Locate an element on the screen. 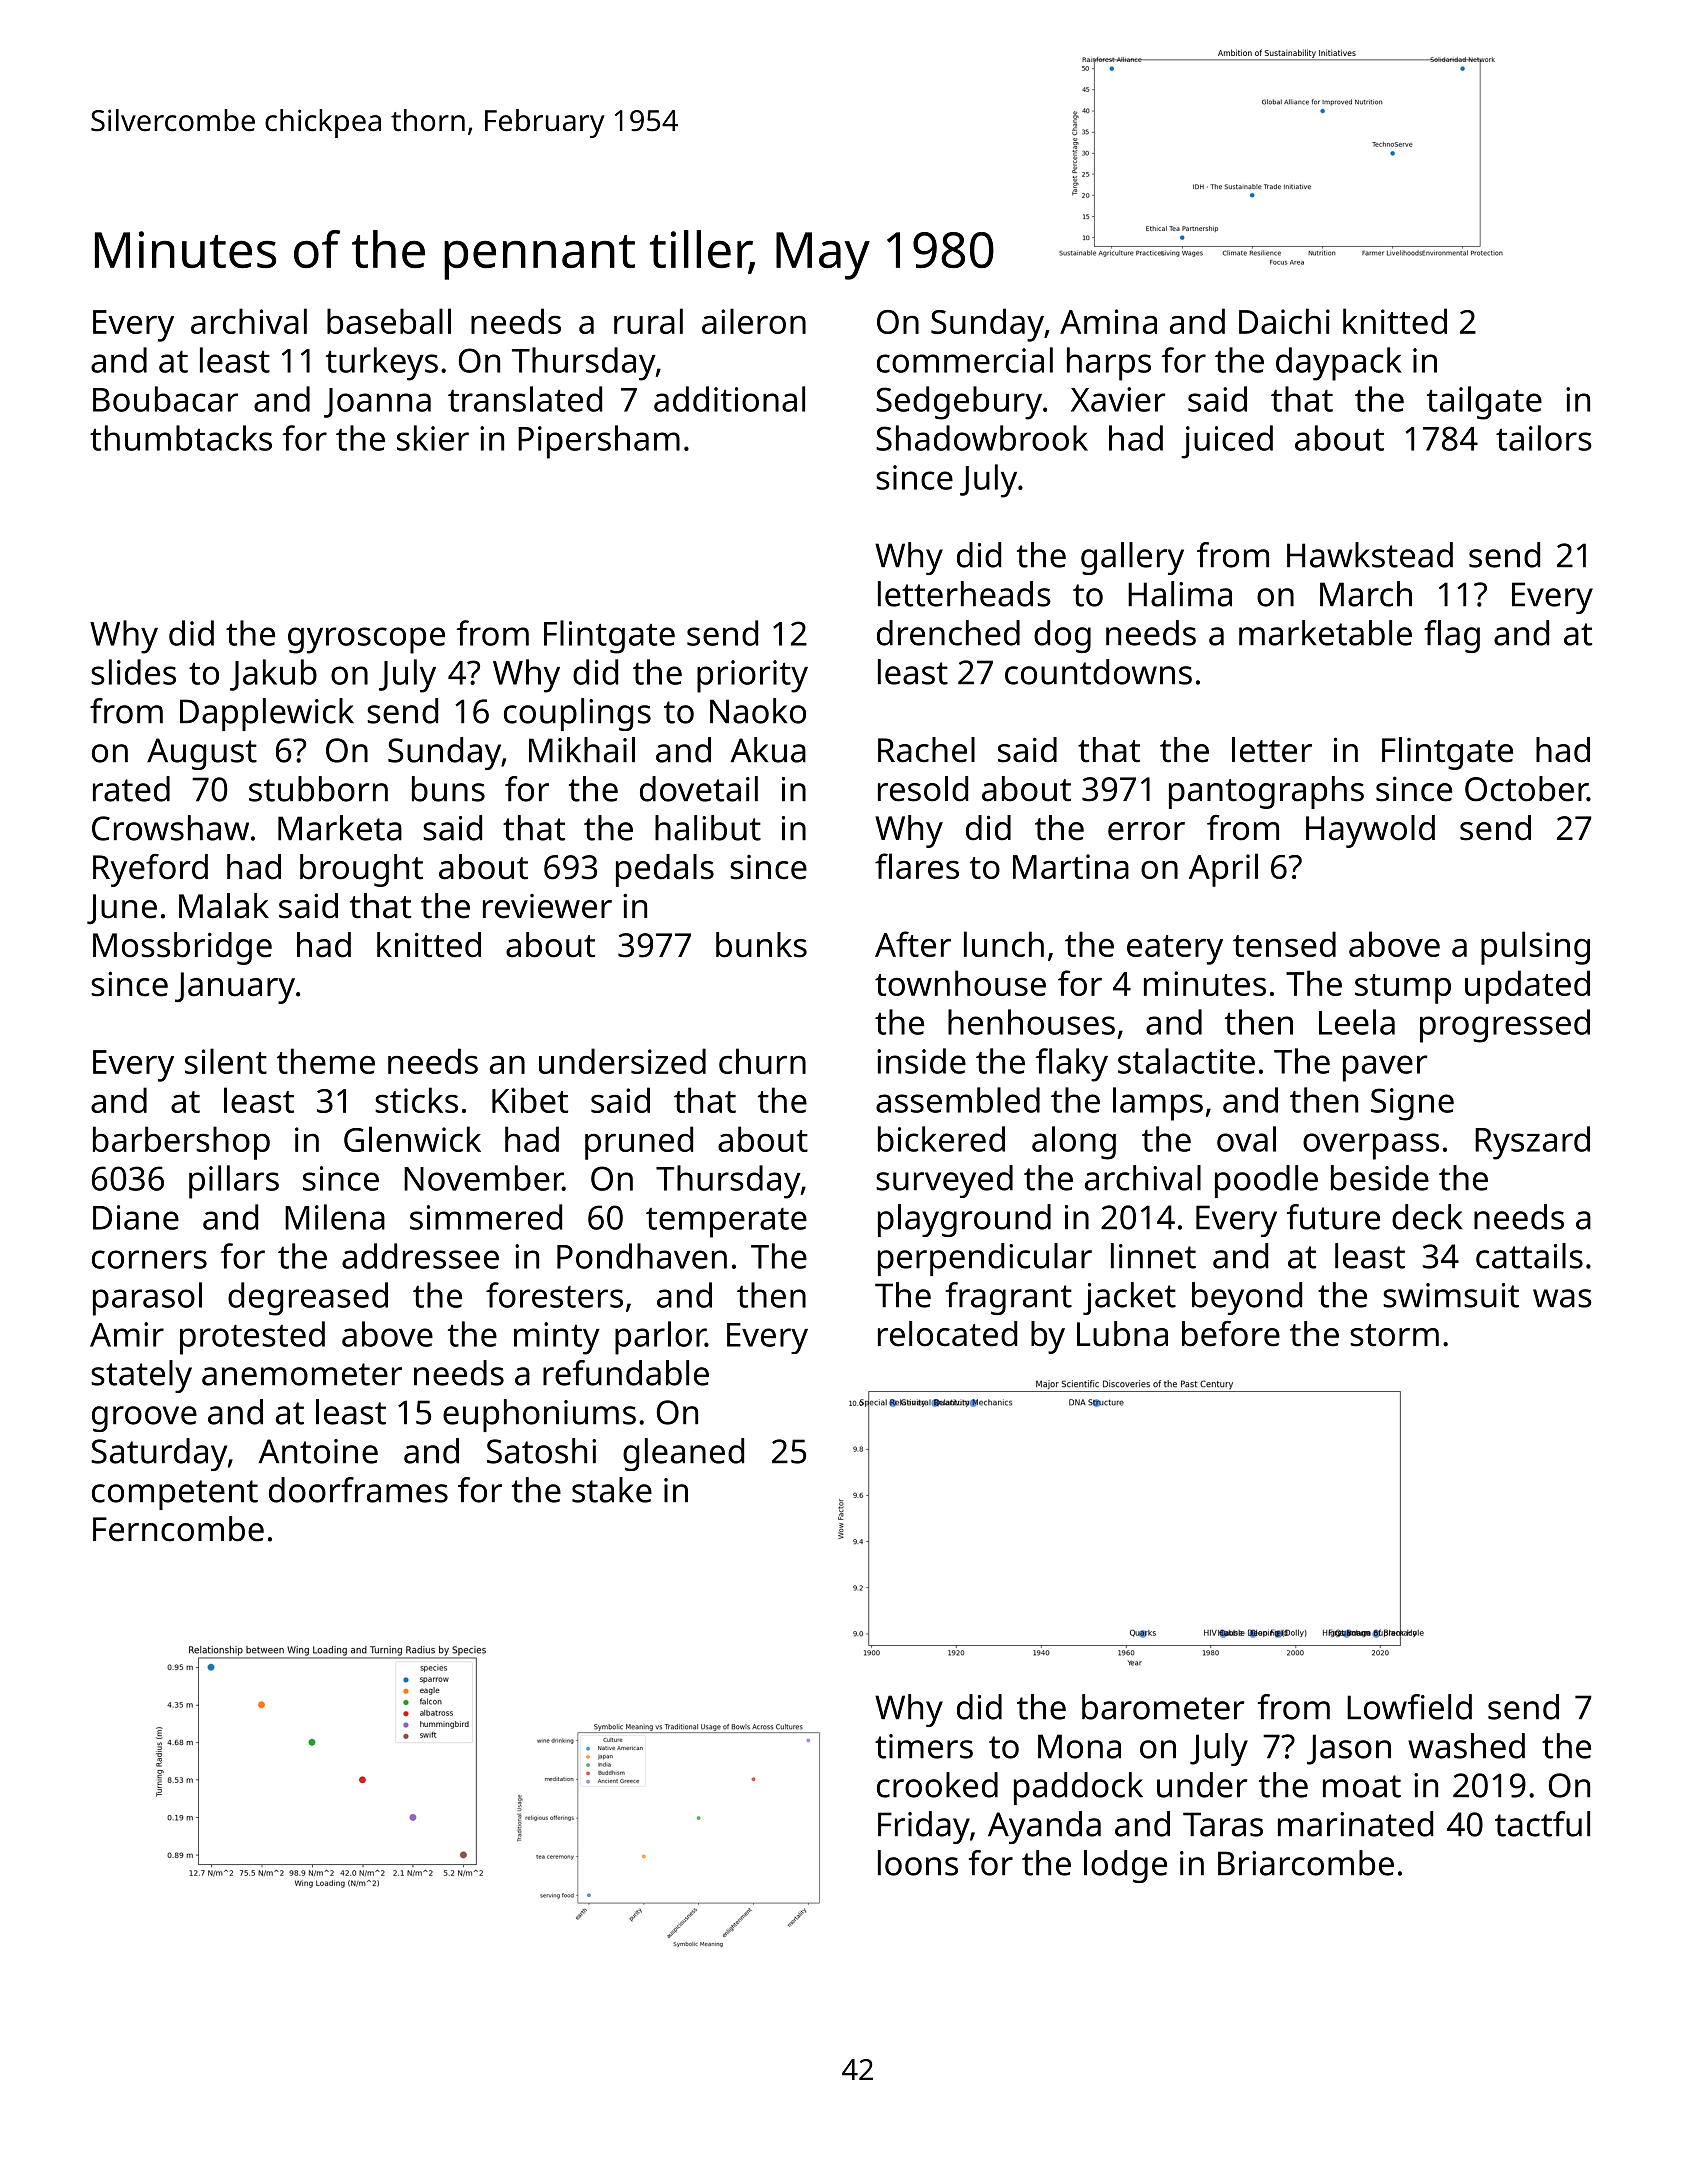 The image size is (1683, 2178). future is located at coordinates (1333, 1217).
